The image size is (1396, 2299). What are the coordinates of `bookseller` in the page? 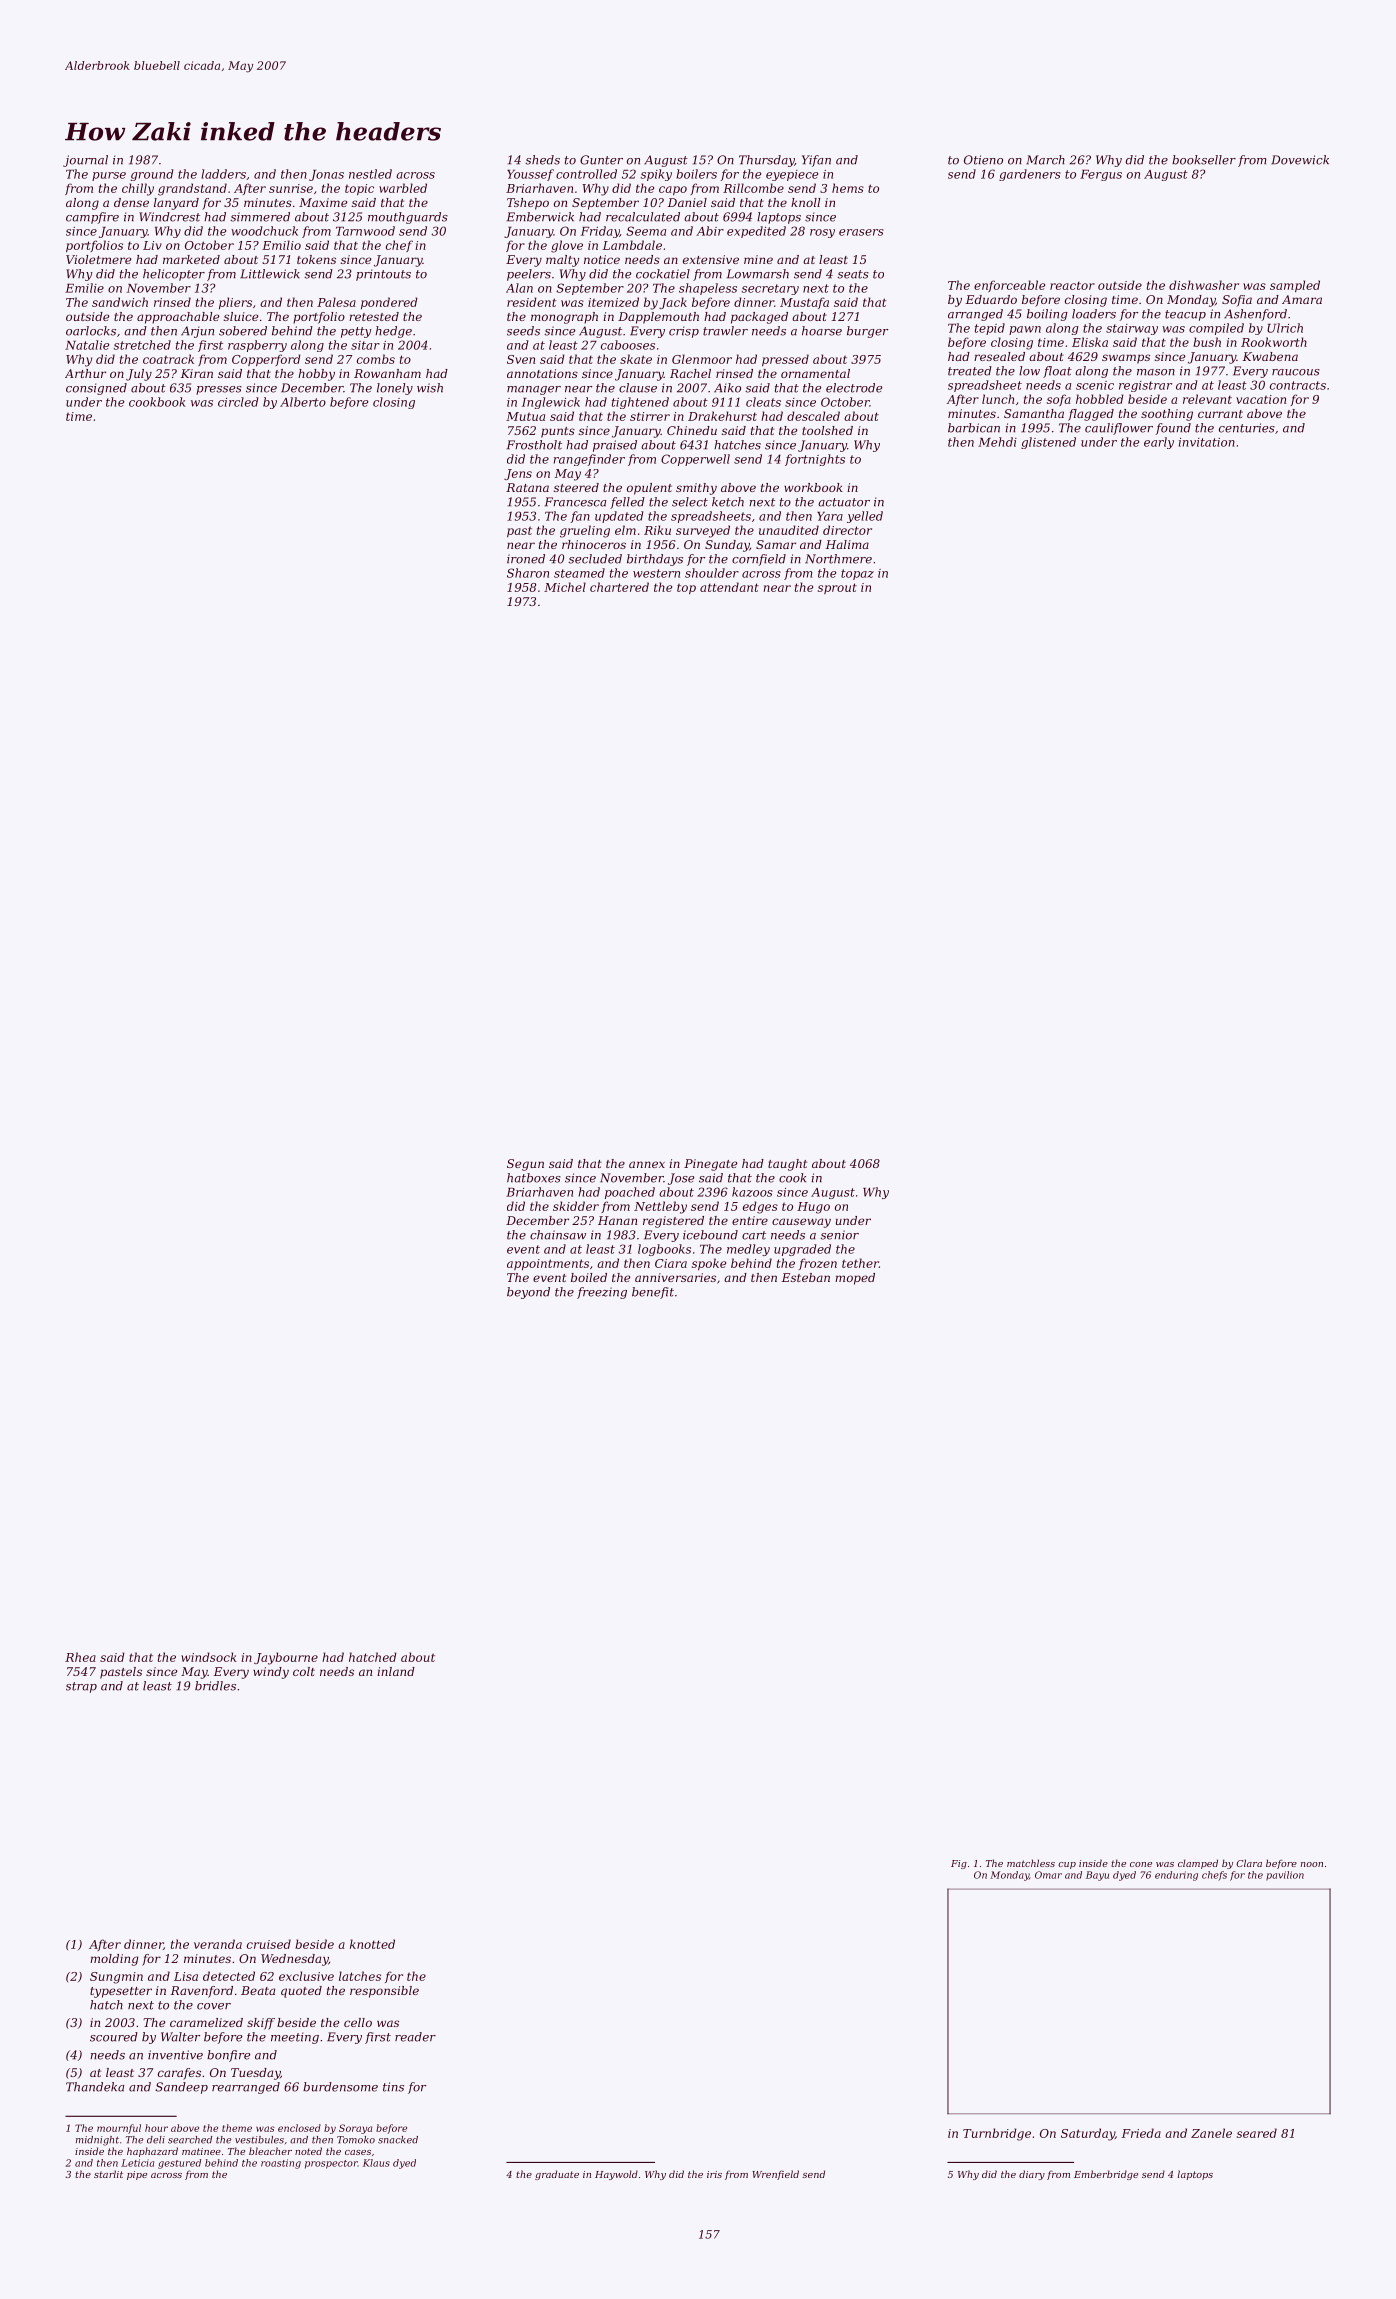 It's located at (1204, 160).
